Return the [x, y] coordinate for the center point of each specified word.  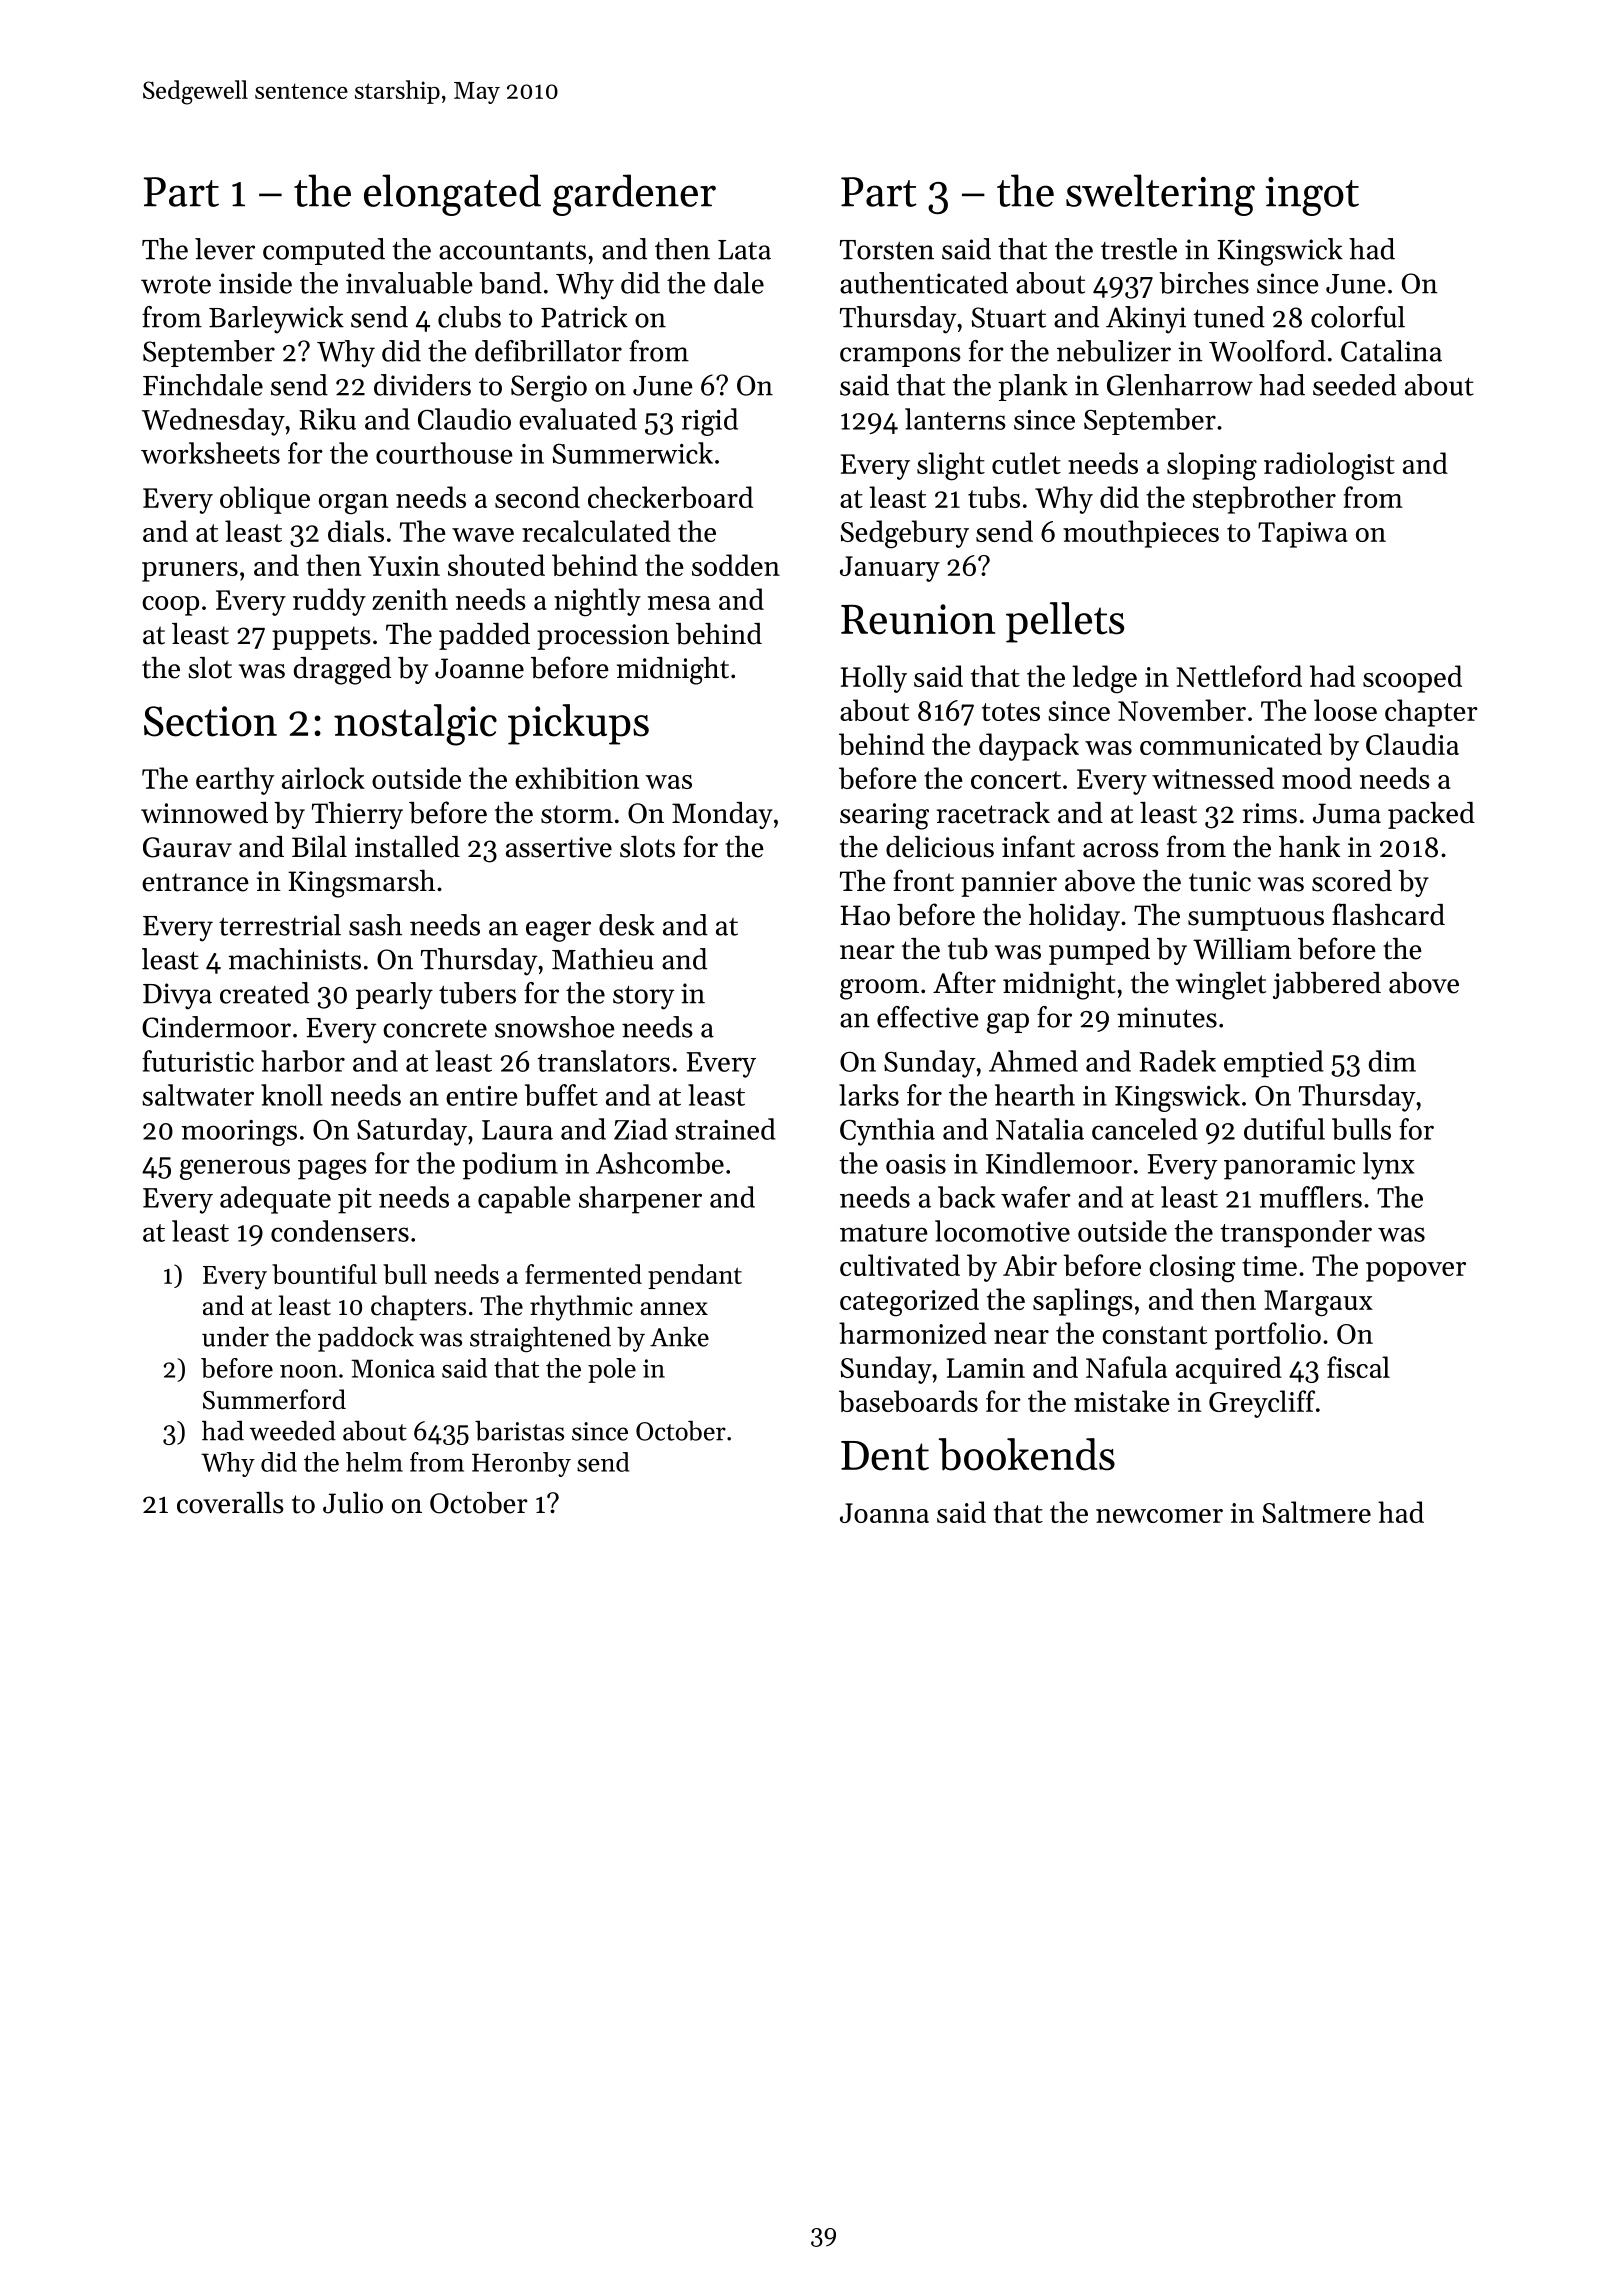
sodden [736, 565]
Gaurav [187, 847]
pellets [1065, 622]
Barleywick [276, 320]
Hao [865, 915]
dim [1392, 1061]
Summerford [274, 1399]
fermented [583, 1274]
